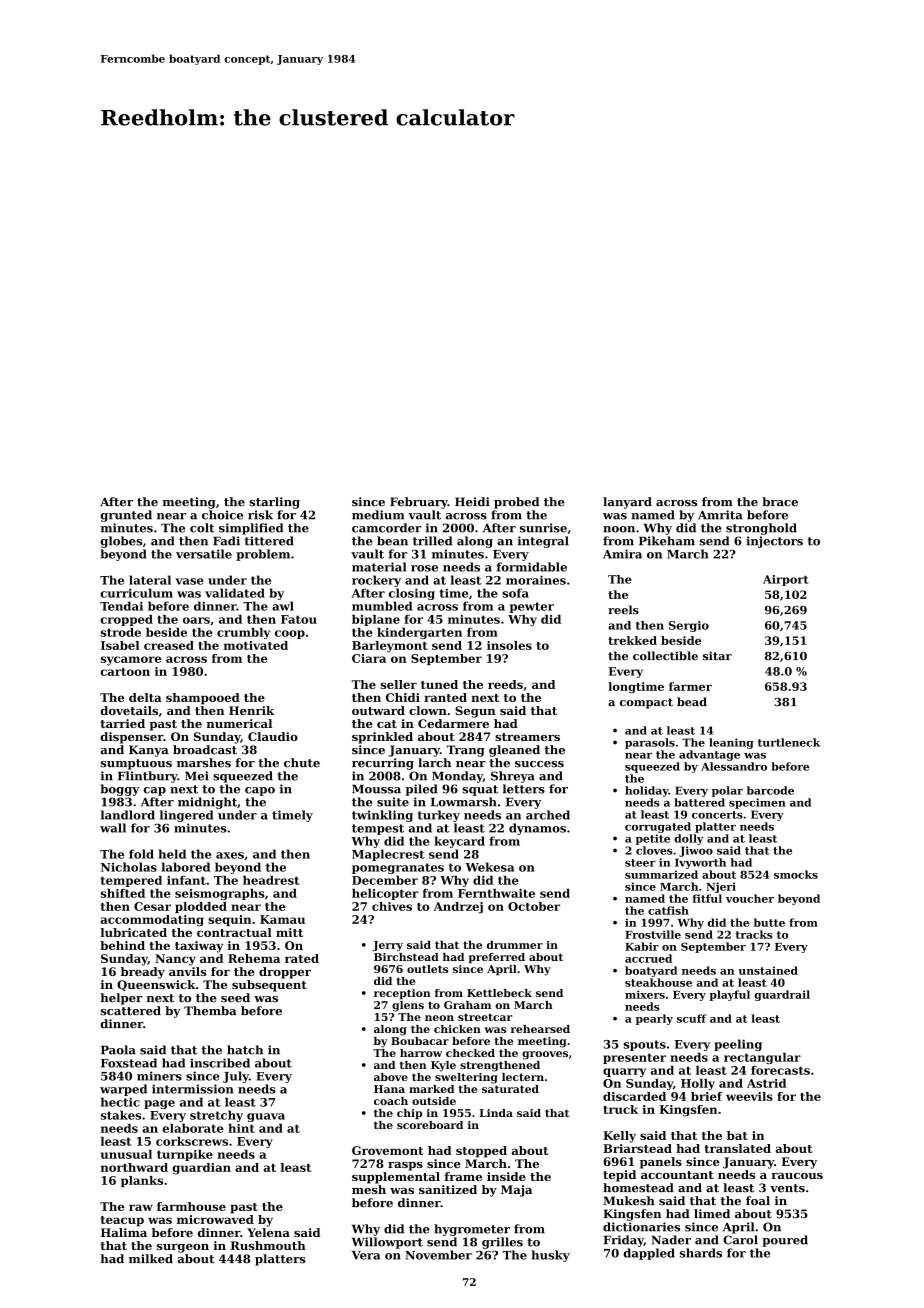 Image resolution: width=924 pixels, height=1308 pixels. Describe the element at coordinates (290, 634) in the document. I see `coop` at that location.
